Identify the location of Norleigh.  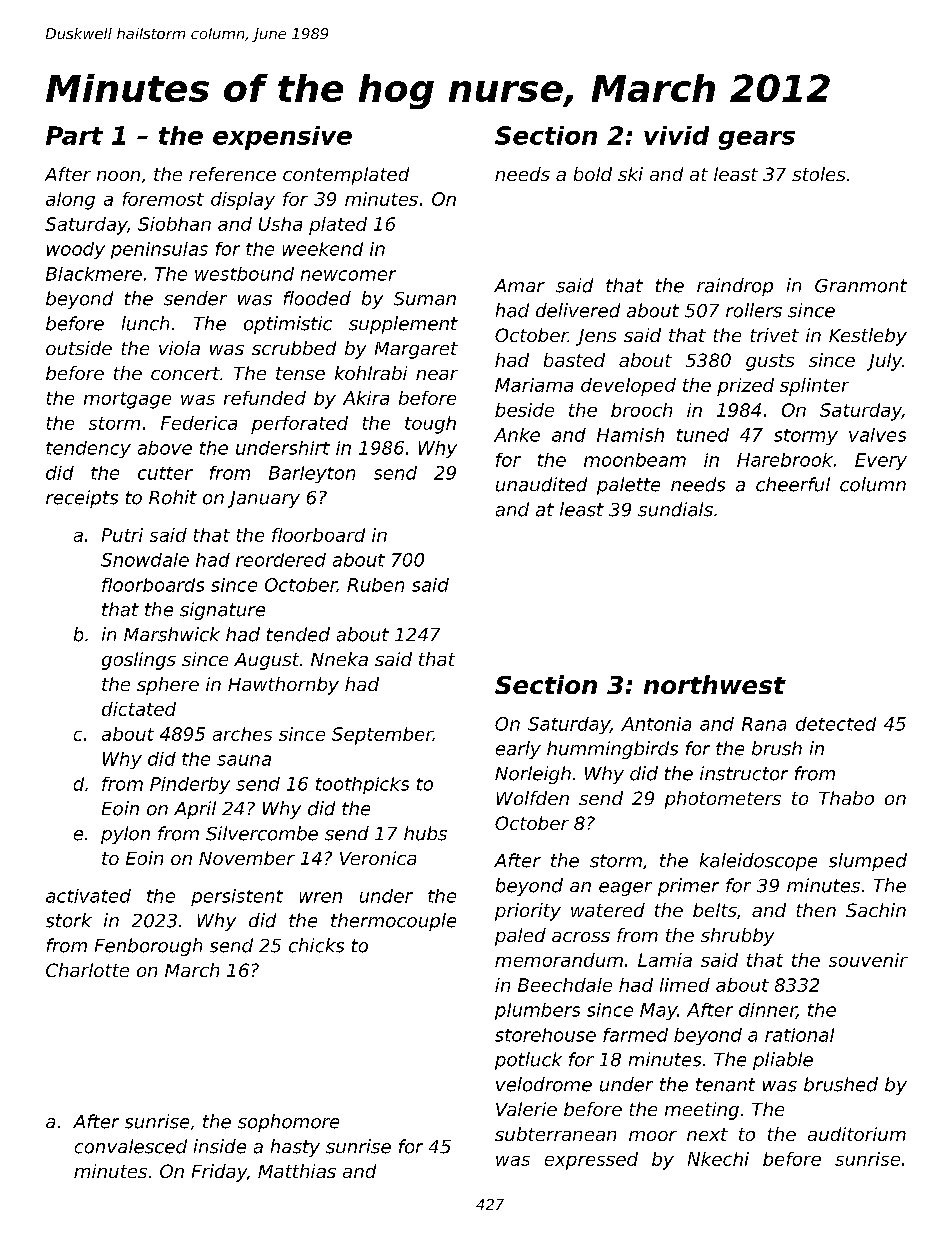
(533, 775).
